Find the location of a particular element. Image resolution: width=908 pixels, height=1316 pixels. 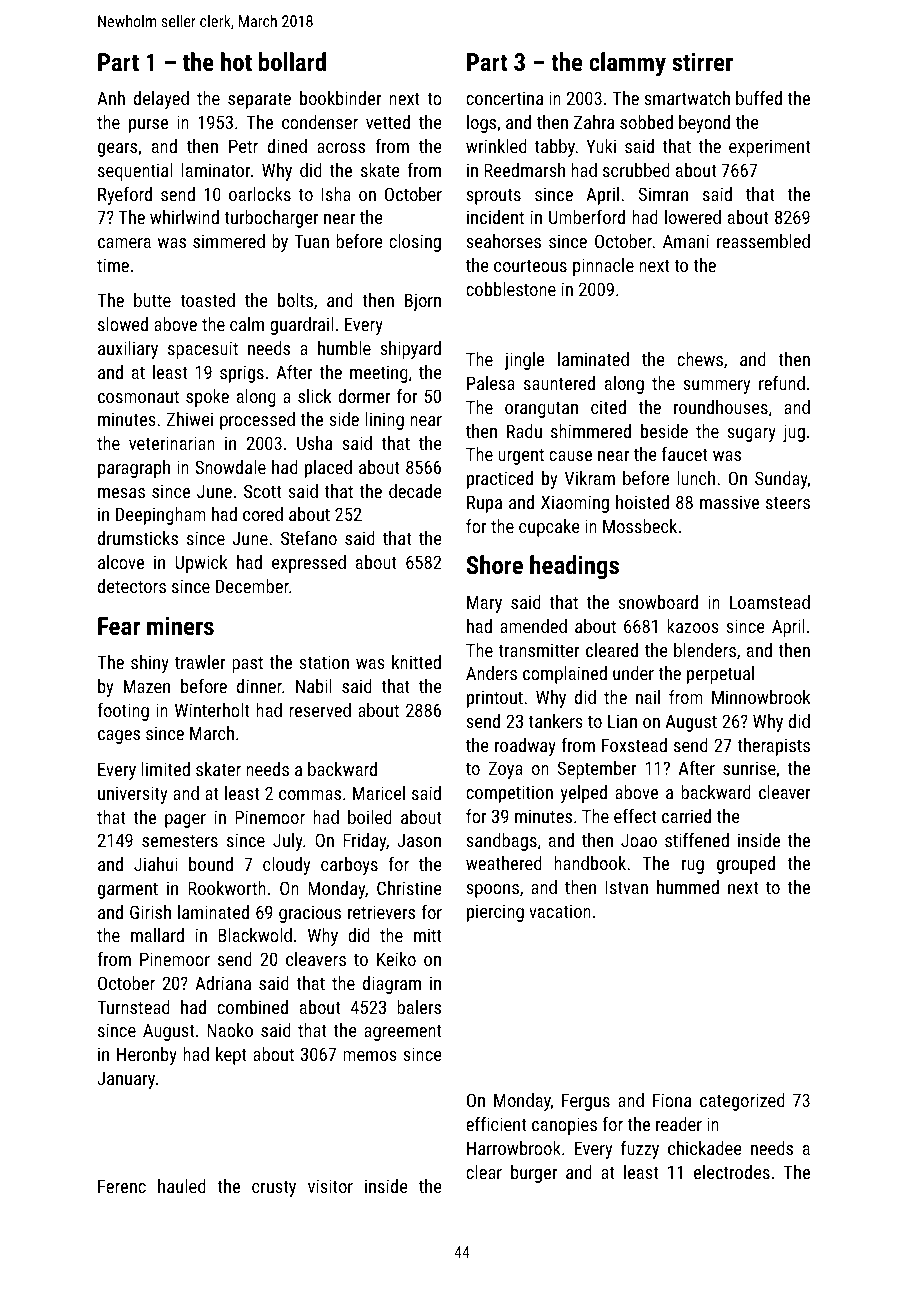

kept is located at coordinates (231, 1056).
